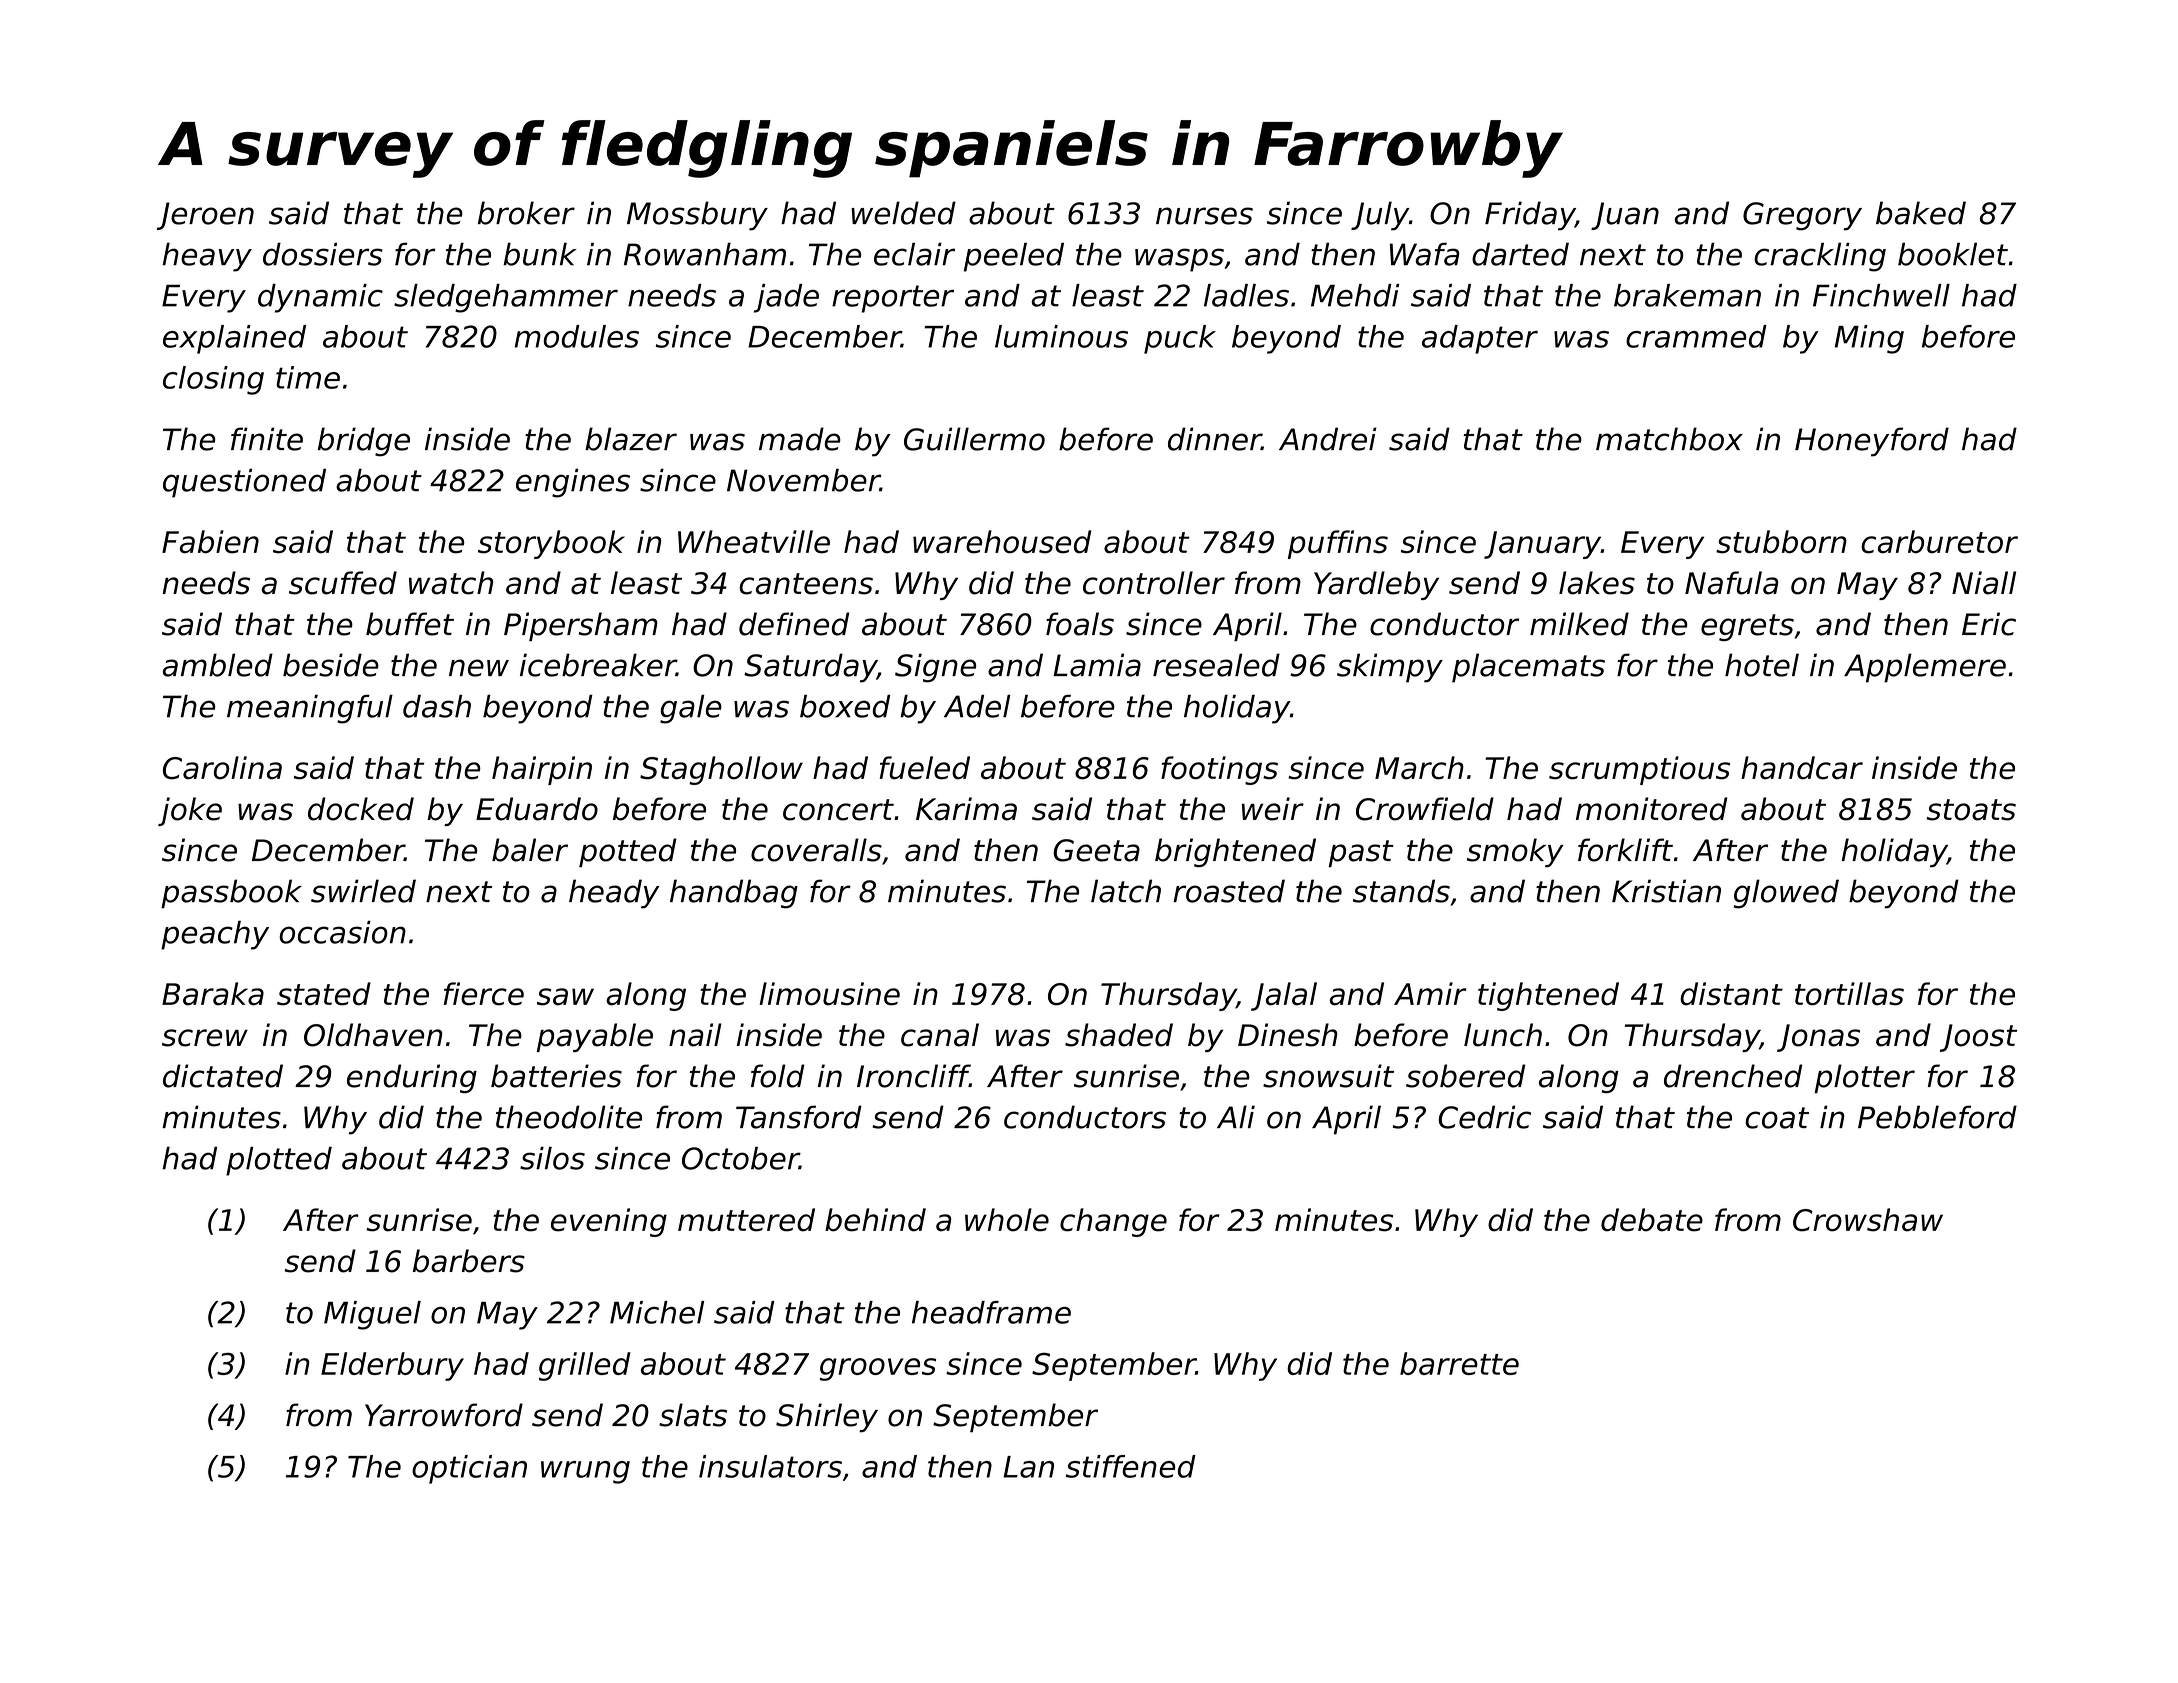 Image resolution: width=2178 pixels, height=1683 pixels. What do you see at coordinates (657, 1312) in the page?
I see `Michel` at bounding box center [657, 1312].
